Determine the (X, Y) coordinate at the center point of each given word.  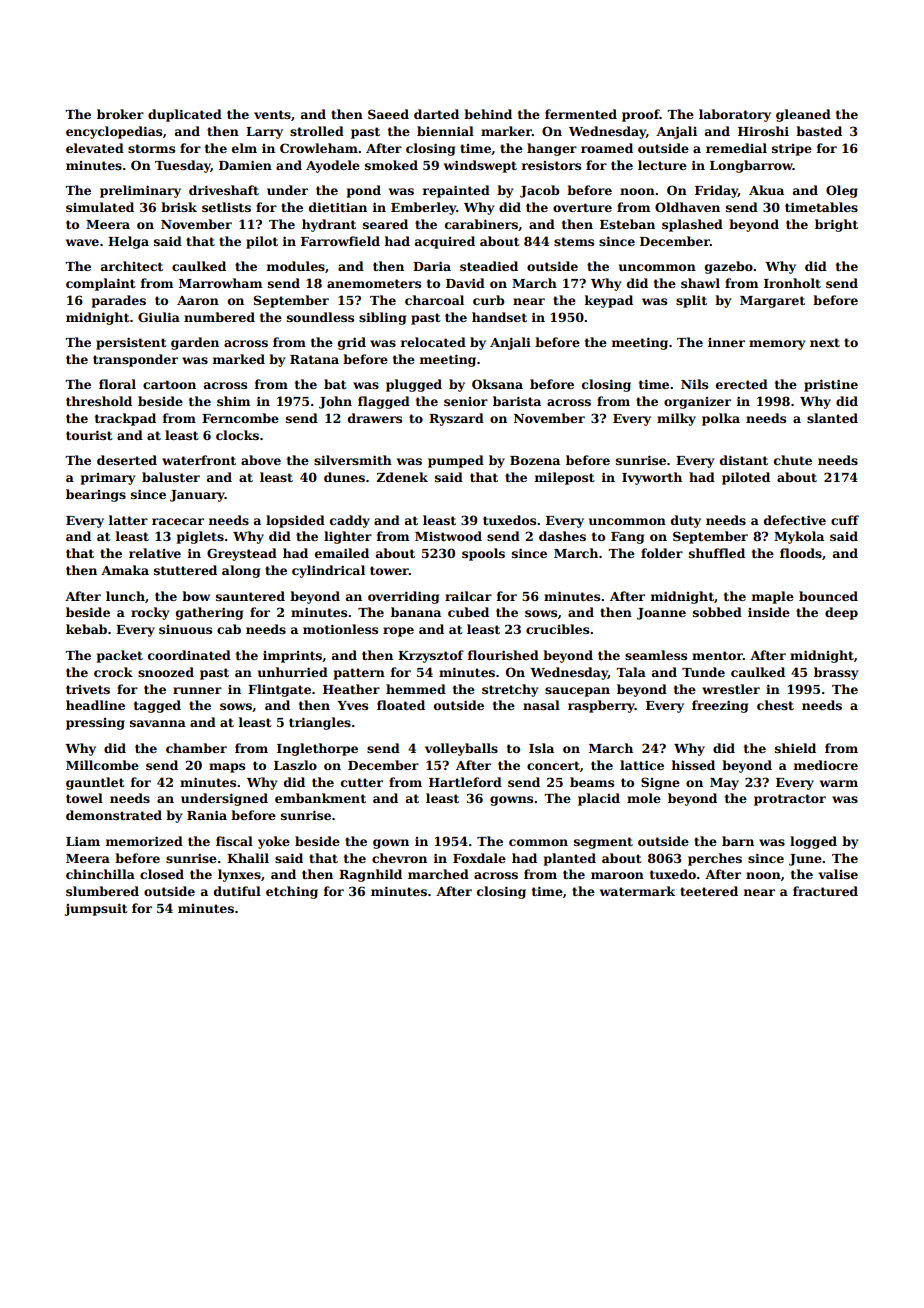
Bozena (535, 460)
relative (155, 553)
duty (686, 521)
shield (795, 748)
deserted (127, 460)
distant (744, 460)
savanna (158, 723)
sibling (382, 318)
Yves (352, 705)
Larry (264, 133)
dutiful (237, 891)
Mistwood (448, 536)
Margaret (772, 302)
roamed (607, 148)
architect (132, 266)
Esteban (627, 224)
